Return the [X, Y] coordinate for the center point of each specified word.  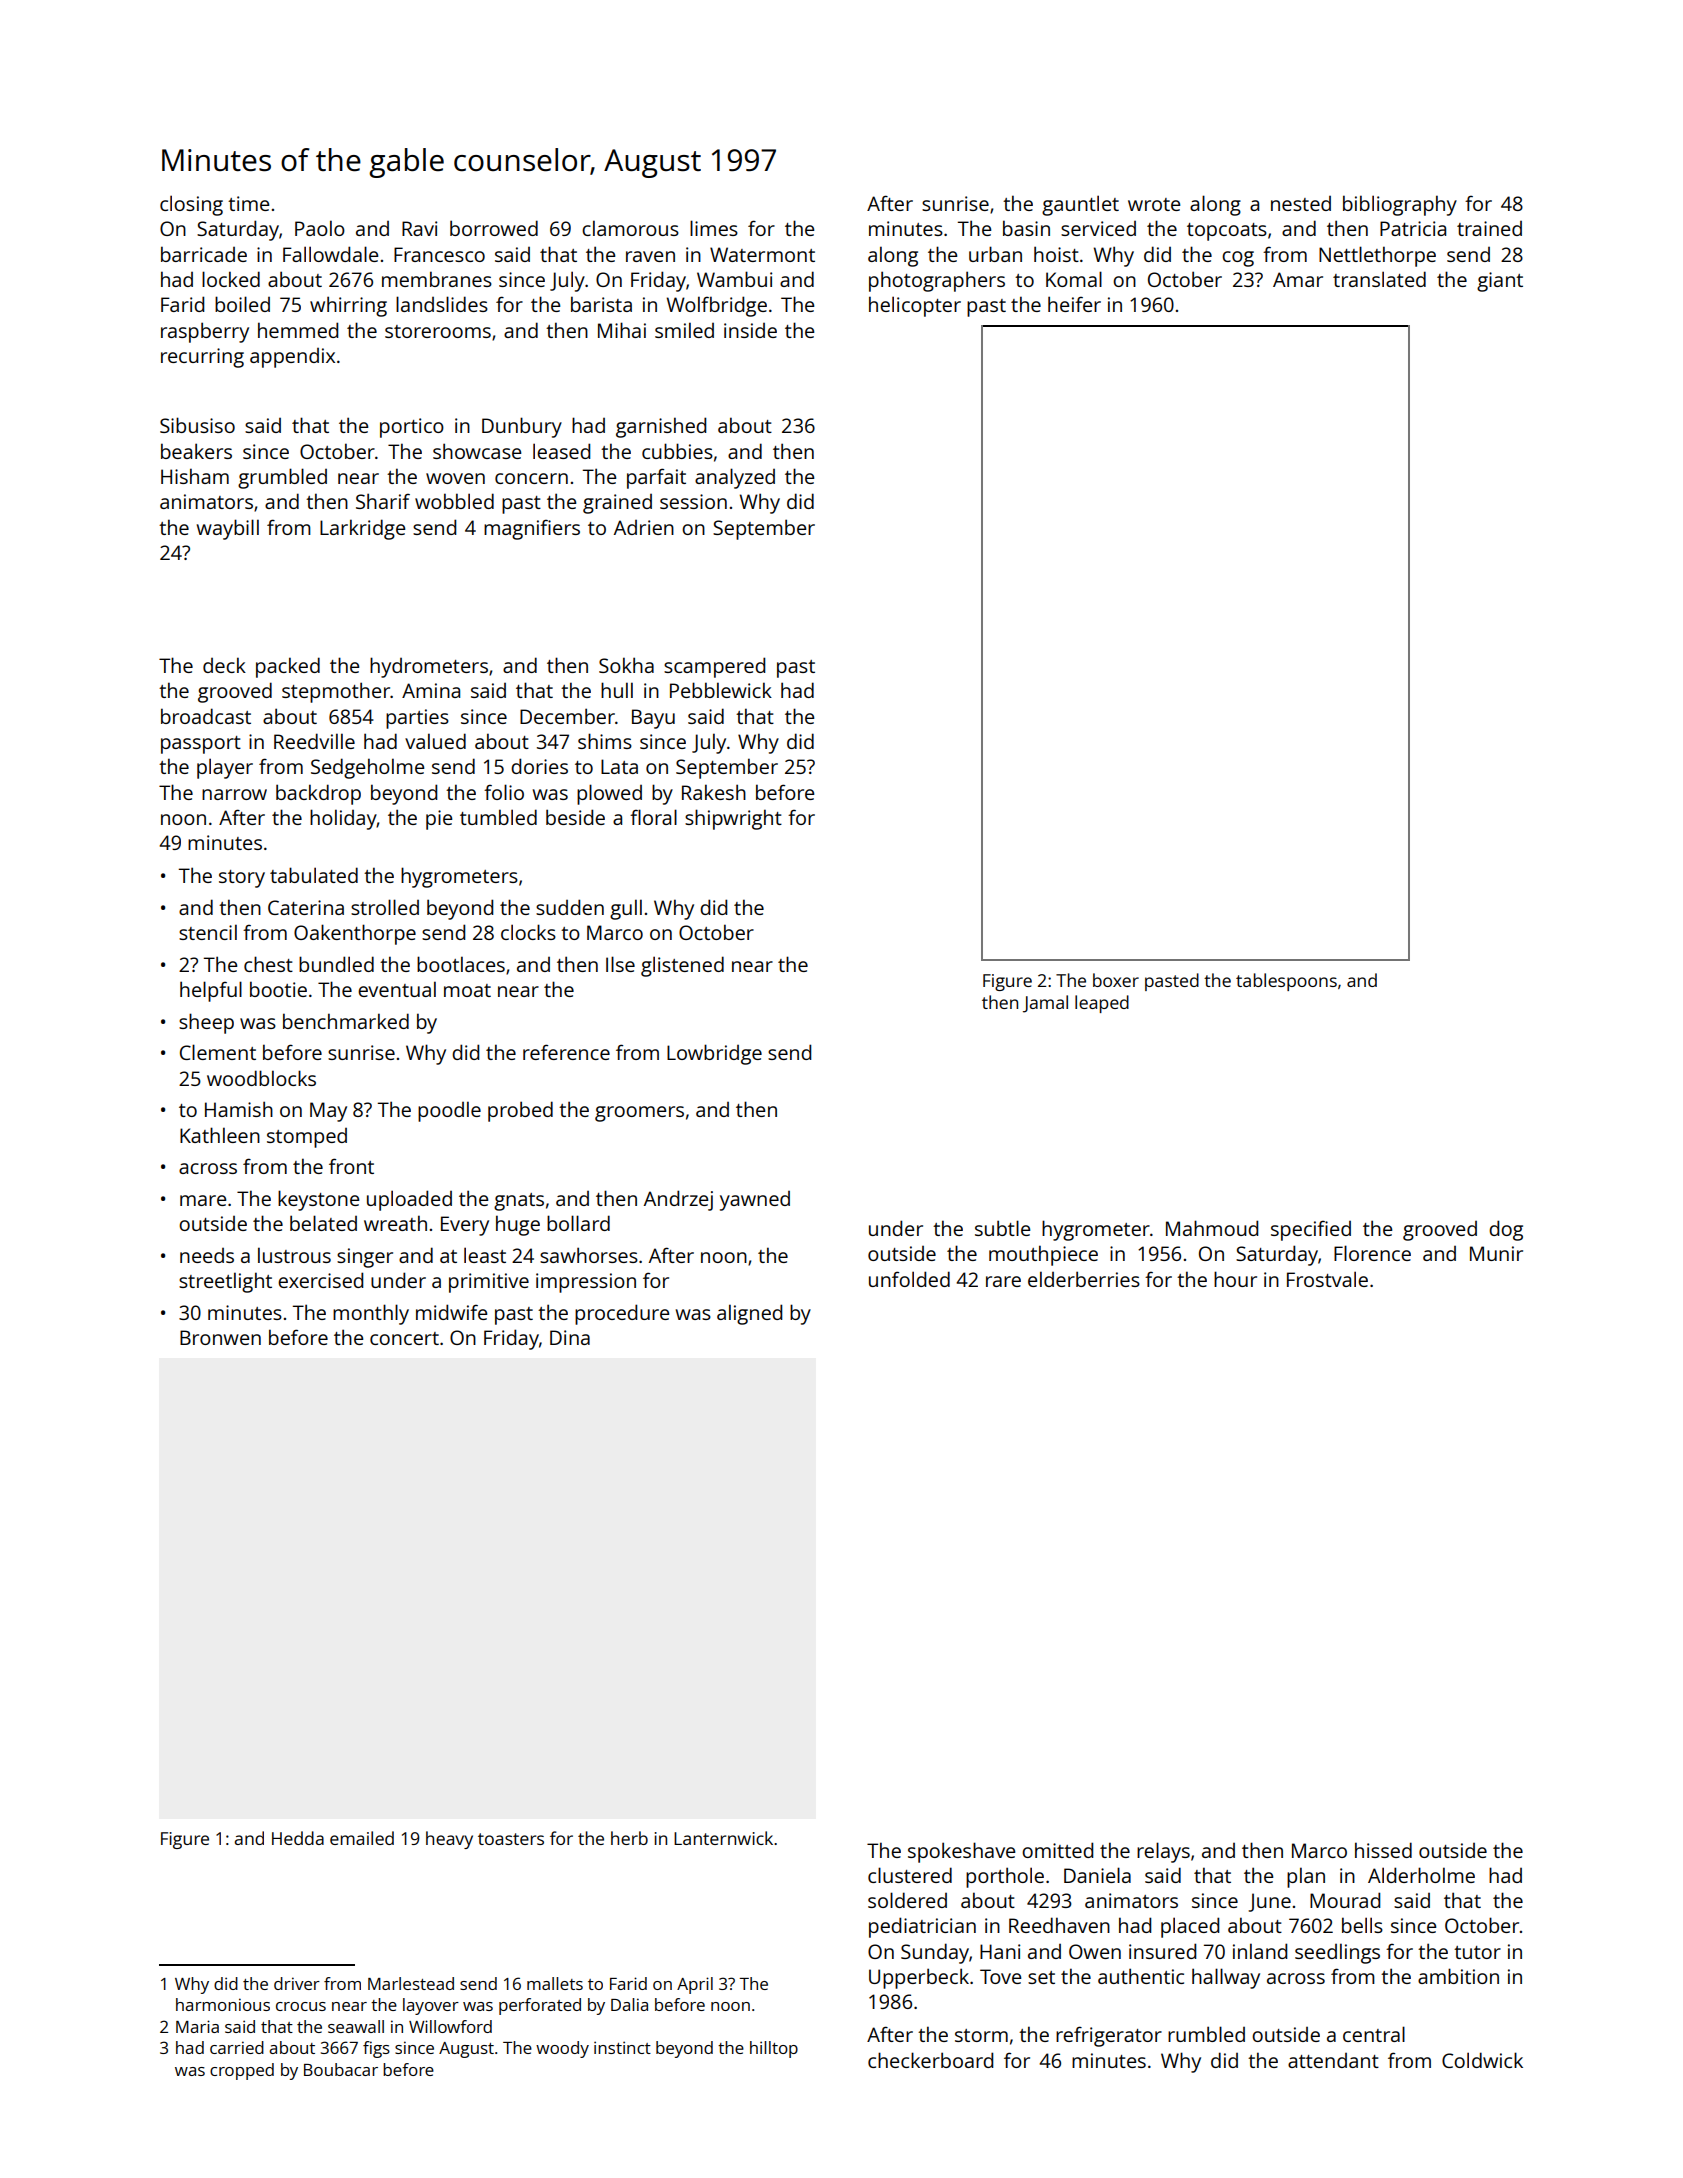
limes [714, 228]
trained [1489, 228]
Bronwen [220, 1337]
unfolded [909, 1279]
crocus [301, 2006]
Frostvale [1327, 1279]
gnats [519, 1202]
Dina [570, 1337]
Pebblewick [721, 690]
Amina [431, 690]
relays [1163, 1852]
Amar [1298, 279]
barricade [204, 254]
